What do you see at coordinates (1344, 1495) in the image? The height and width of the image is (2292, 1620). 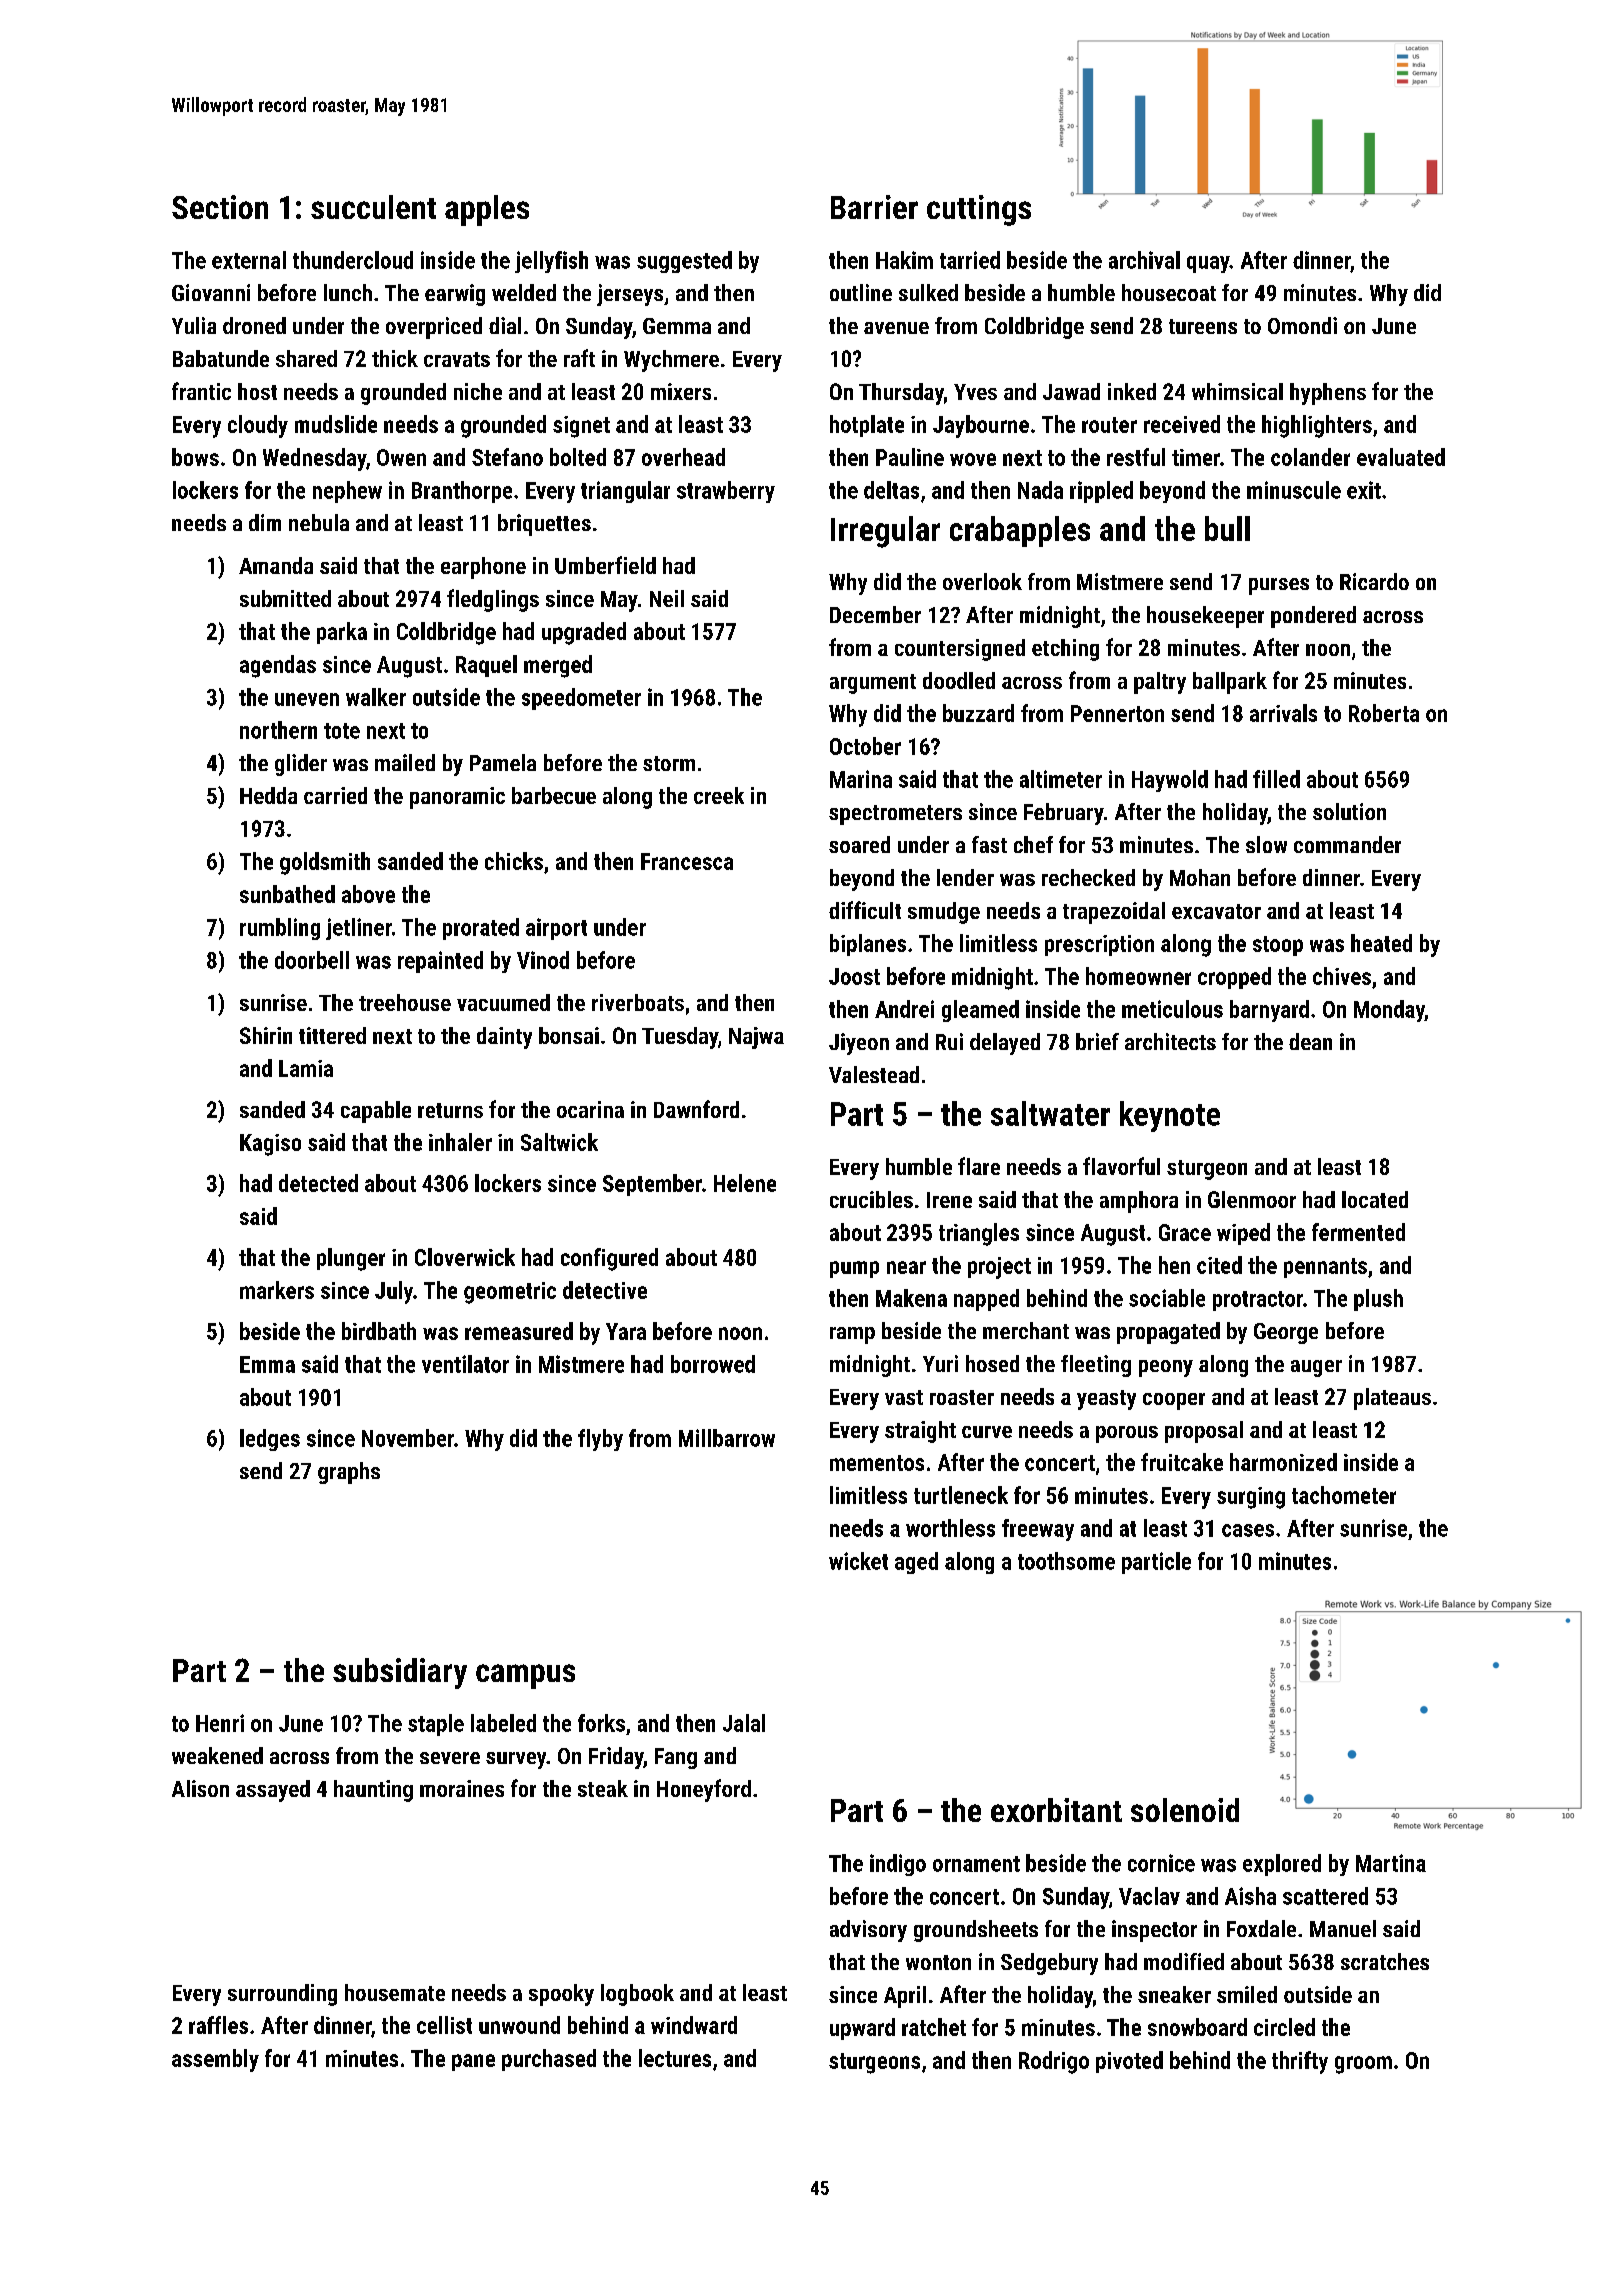 I see `tachometer` at bounding box center [1344, 1495].
